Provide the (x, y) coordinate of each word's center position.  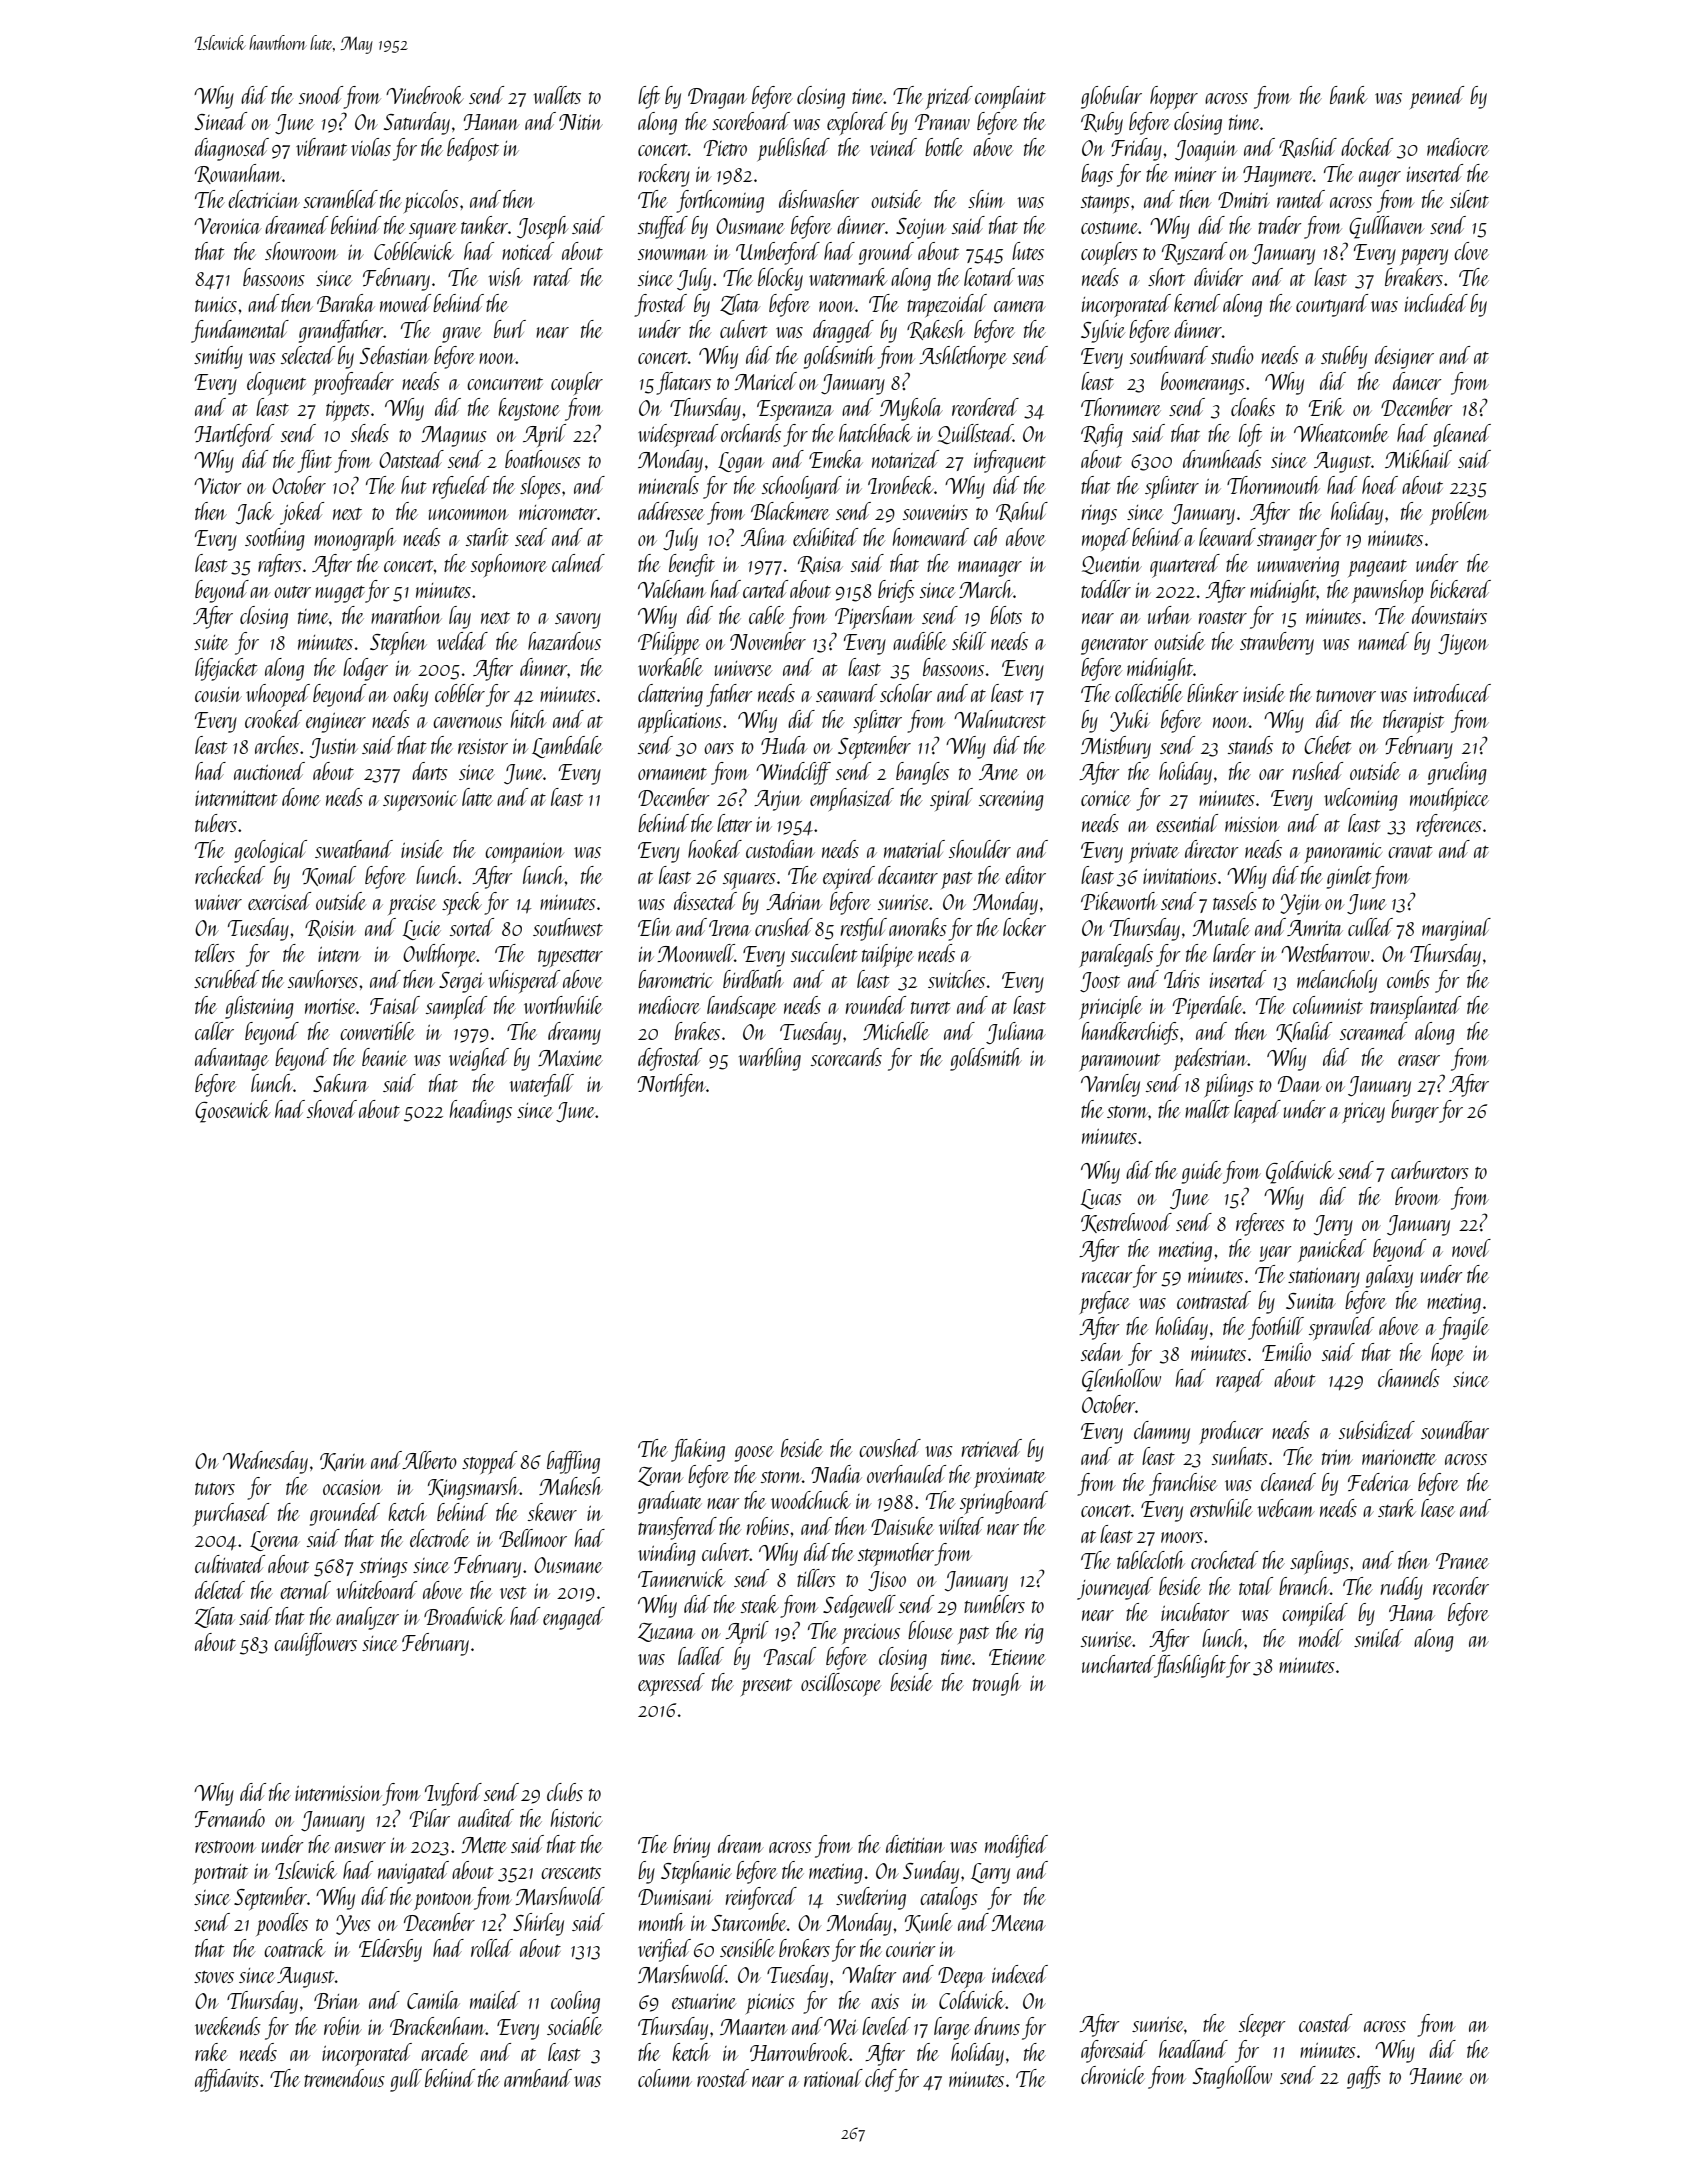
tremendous (344, 2078)
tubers (216, 823)
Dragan (717, 98)
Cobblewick (414, 251)
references (1449, 825)
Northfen (671, 1085)
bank (1349, 95)
